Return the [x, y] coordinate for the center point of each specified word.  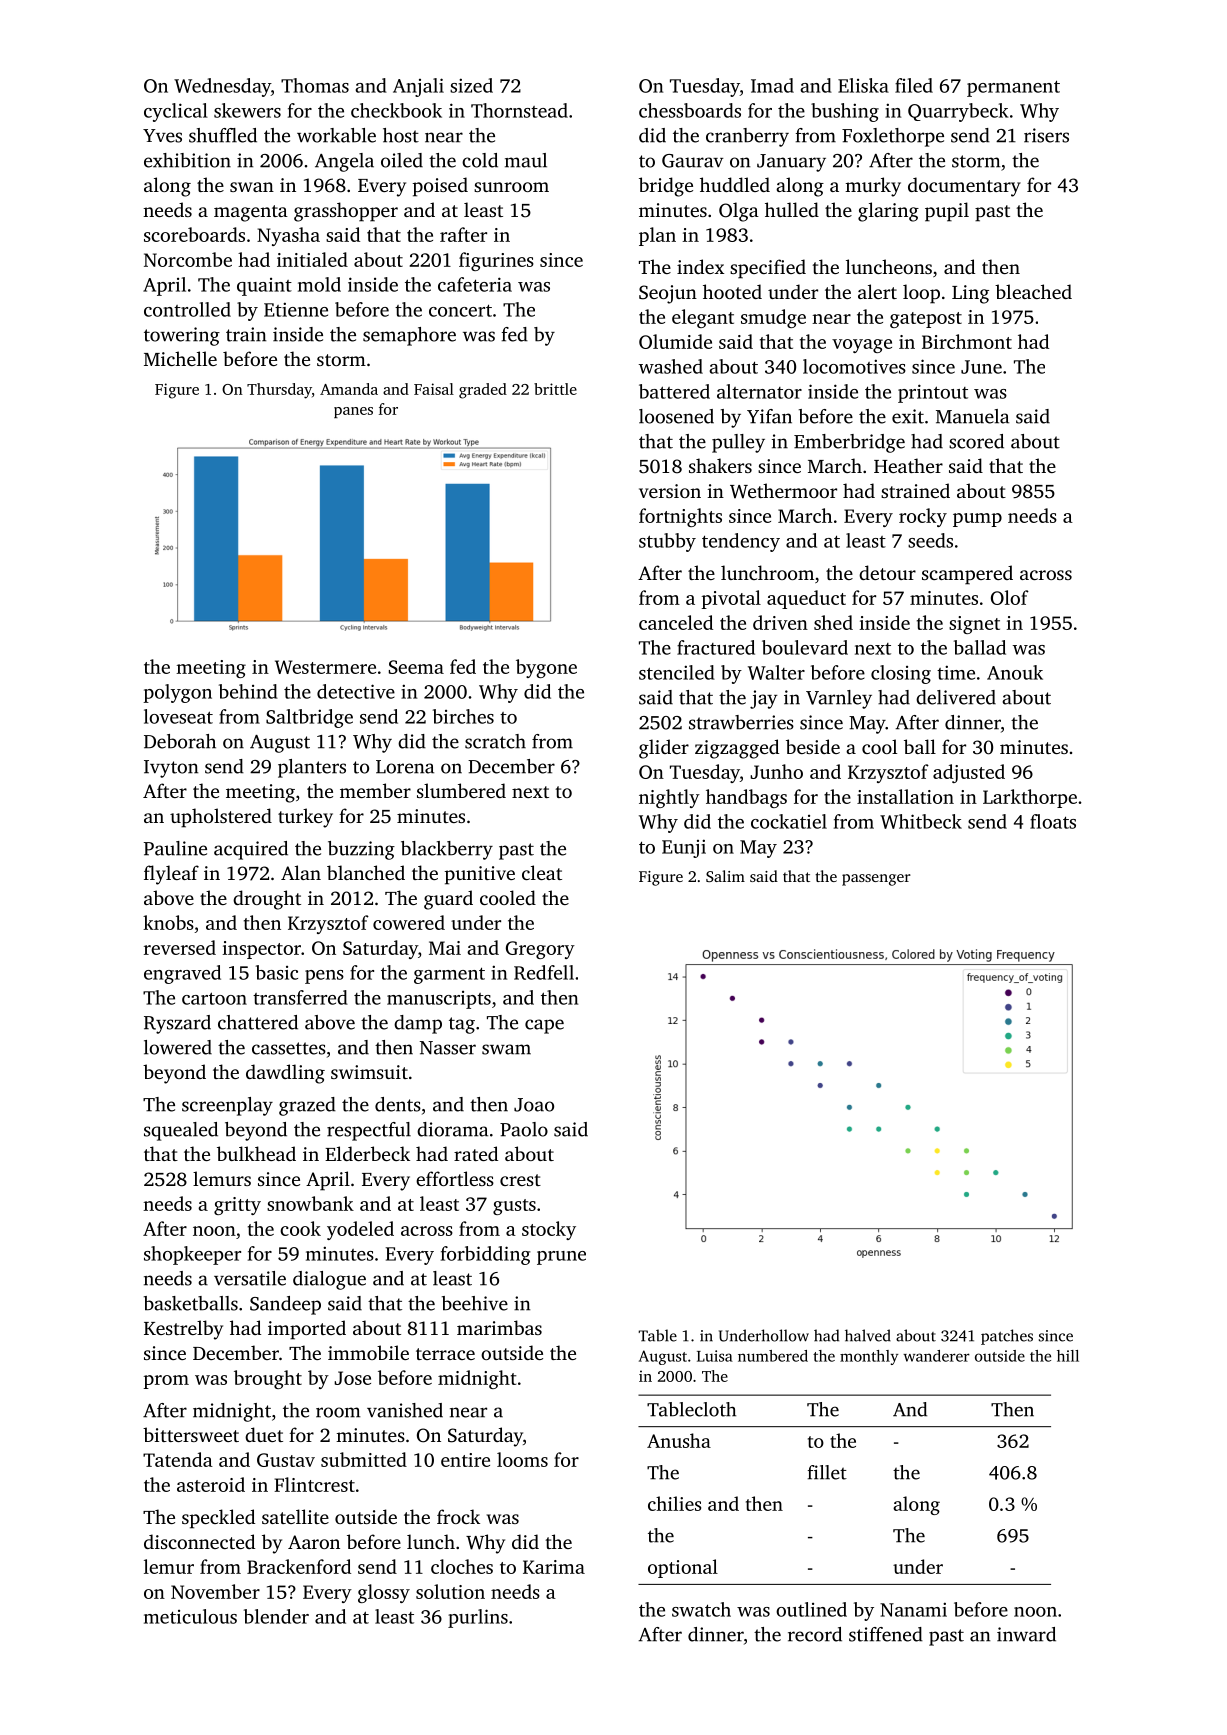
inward [1026, 1634]
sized [471, 85]
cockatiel [789, 821]
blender [276, 1616]
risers [1046, 135]
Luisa [715, 1356]
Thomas [315, 85]
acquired [251, 850]
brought [268, 1379]
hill [1068, 1356]
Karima [554, 1567]
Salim [725, 876]
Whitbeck [921, 821]
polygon [177, 693]
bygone [546, 668]
